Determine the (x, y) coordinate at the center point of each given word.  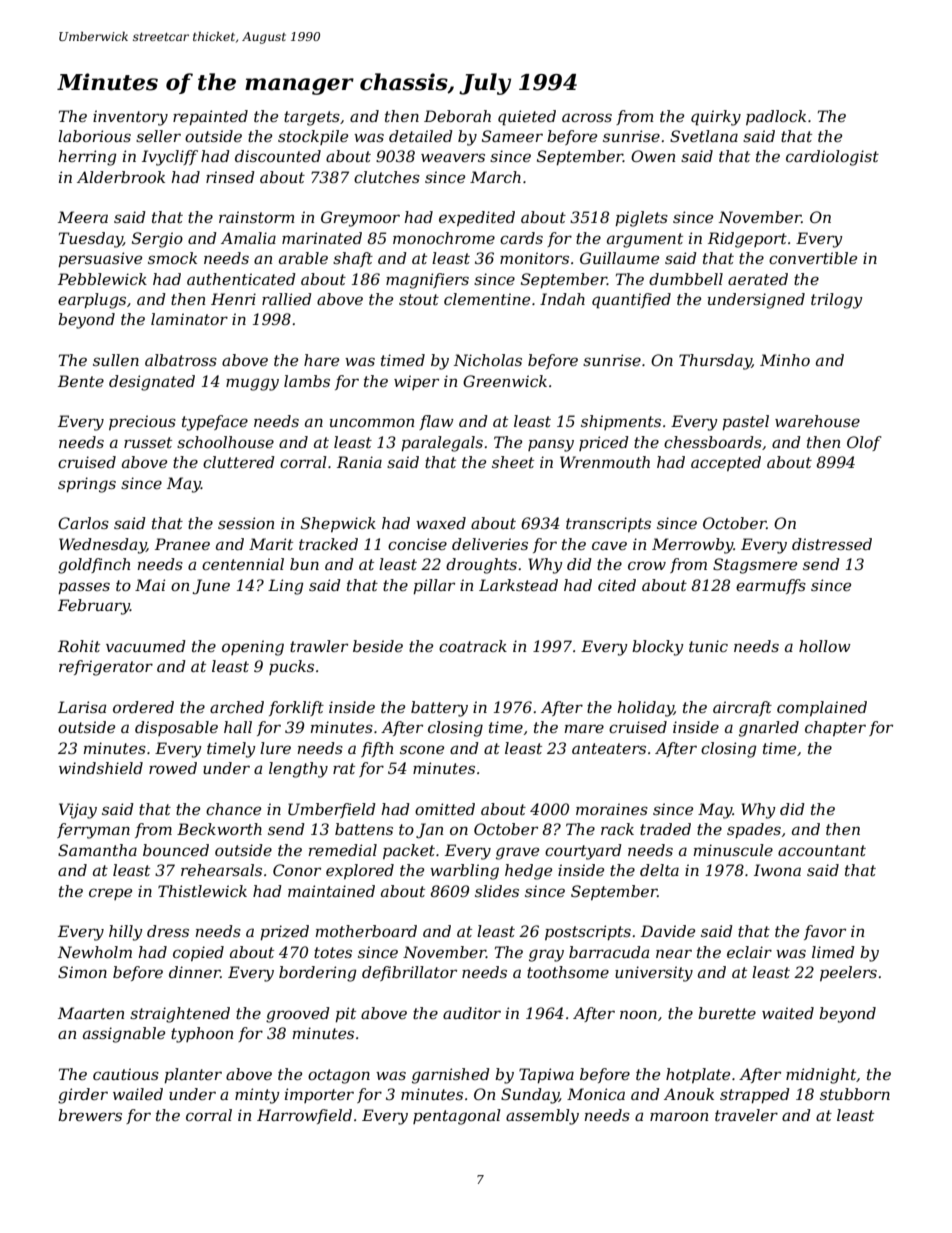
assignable (124, 1035)
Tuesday (91, 240)
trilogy (837, 301)
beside (378, 646)
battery (439, 709)
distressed (832, 544)
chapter (835, 728)
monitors (534, 258)
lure (275, 748)
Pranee (182, 544)
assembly (542, 1117)
